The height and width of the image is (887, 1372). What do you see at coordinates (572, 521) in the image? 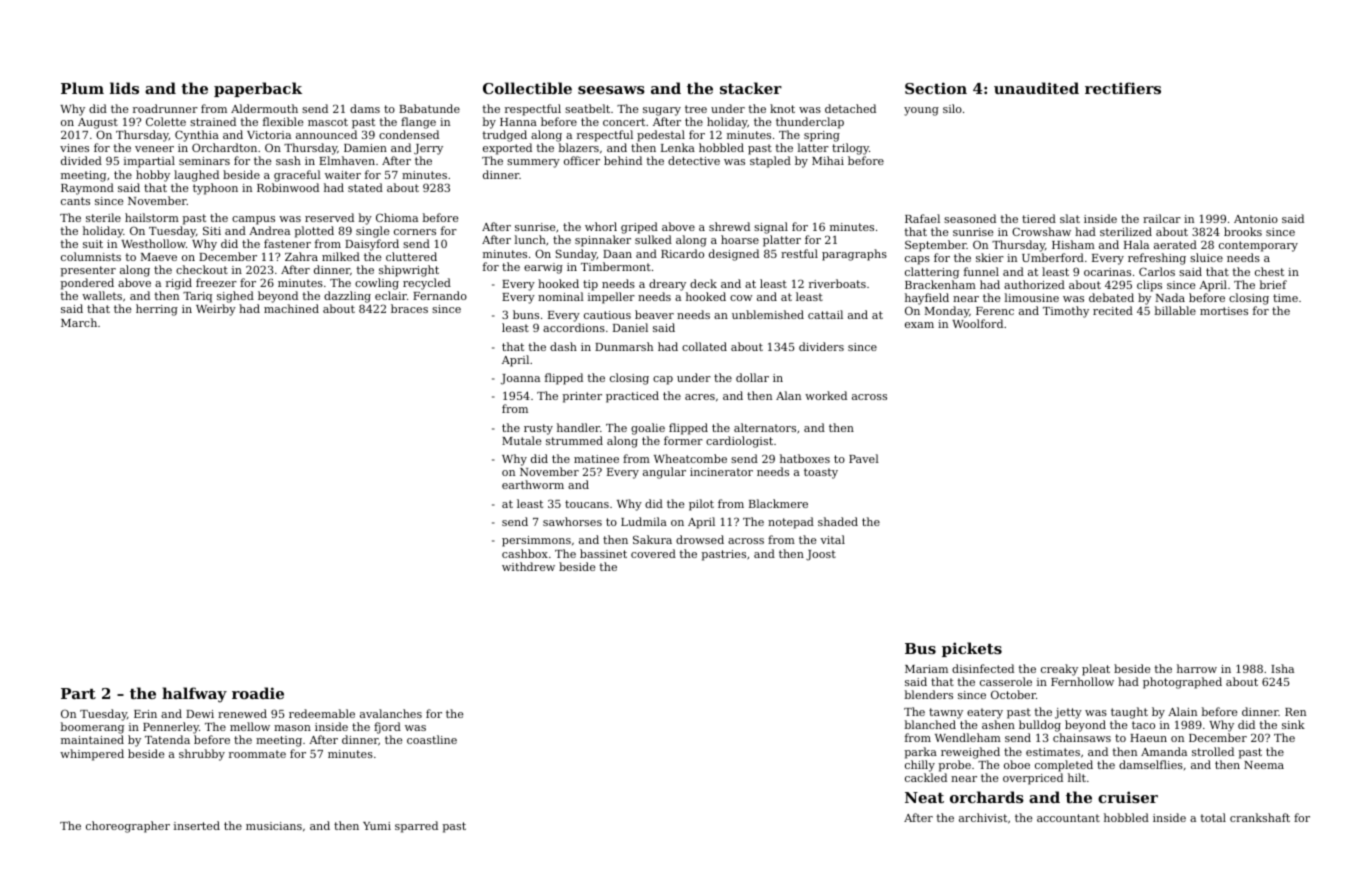
I see `sawhorses` at bounding box center [572, 521].
